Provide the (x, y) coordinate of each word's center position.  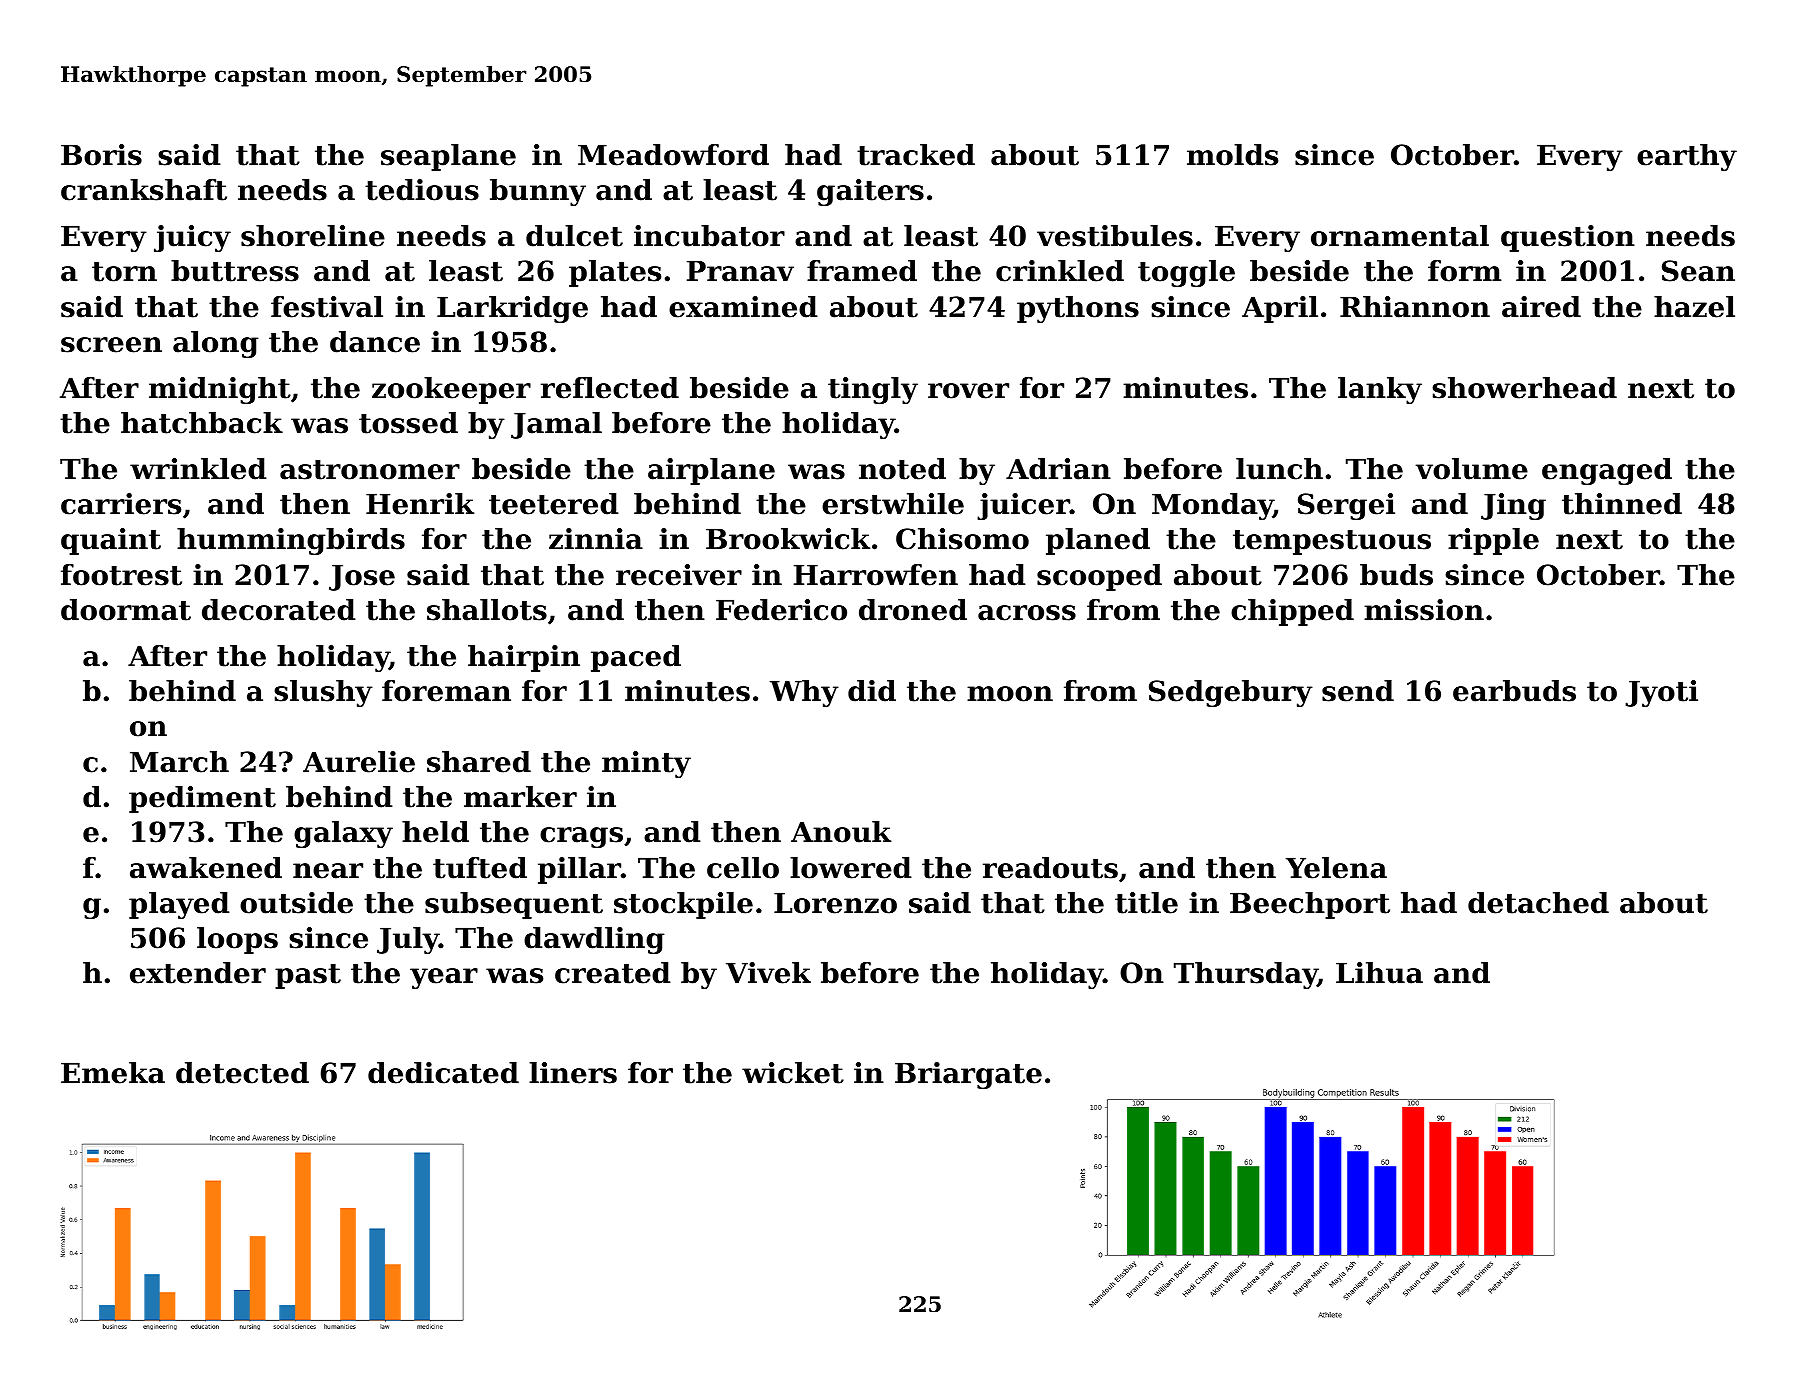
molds (1232, 155)
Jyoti (1661, 693)
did (872, 691)
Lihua (1379, 973)
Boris (101, 155)
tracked (916, 155)
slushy (323, 693)
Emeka (113, 1073)
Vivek (768, 973)
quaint (111, 541)
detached (1538, 903)
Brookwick (788, 539)
